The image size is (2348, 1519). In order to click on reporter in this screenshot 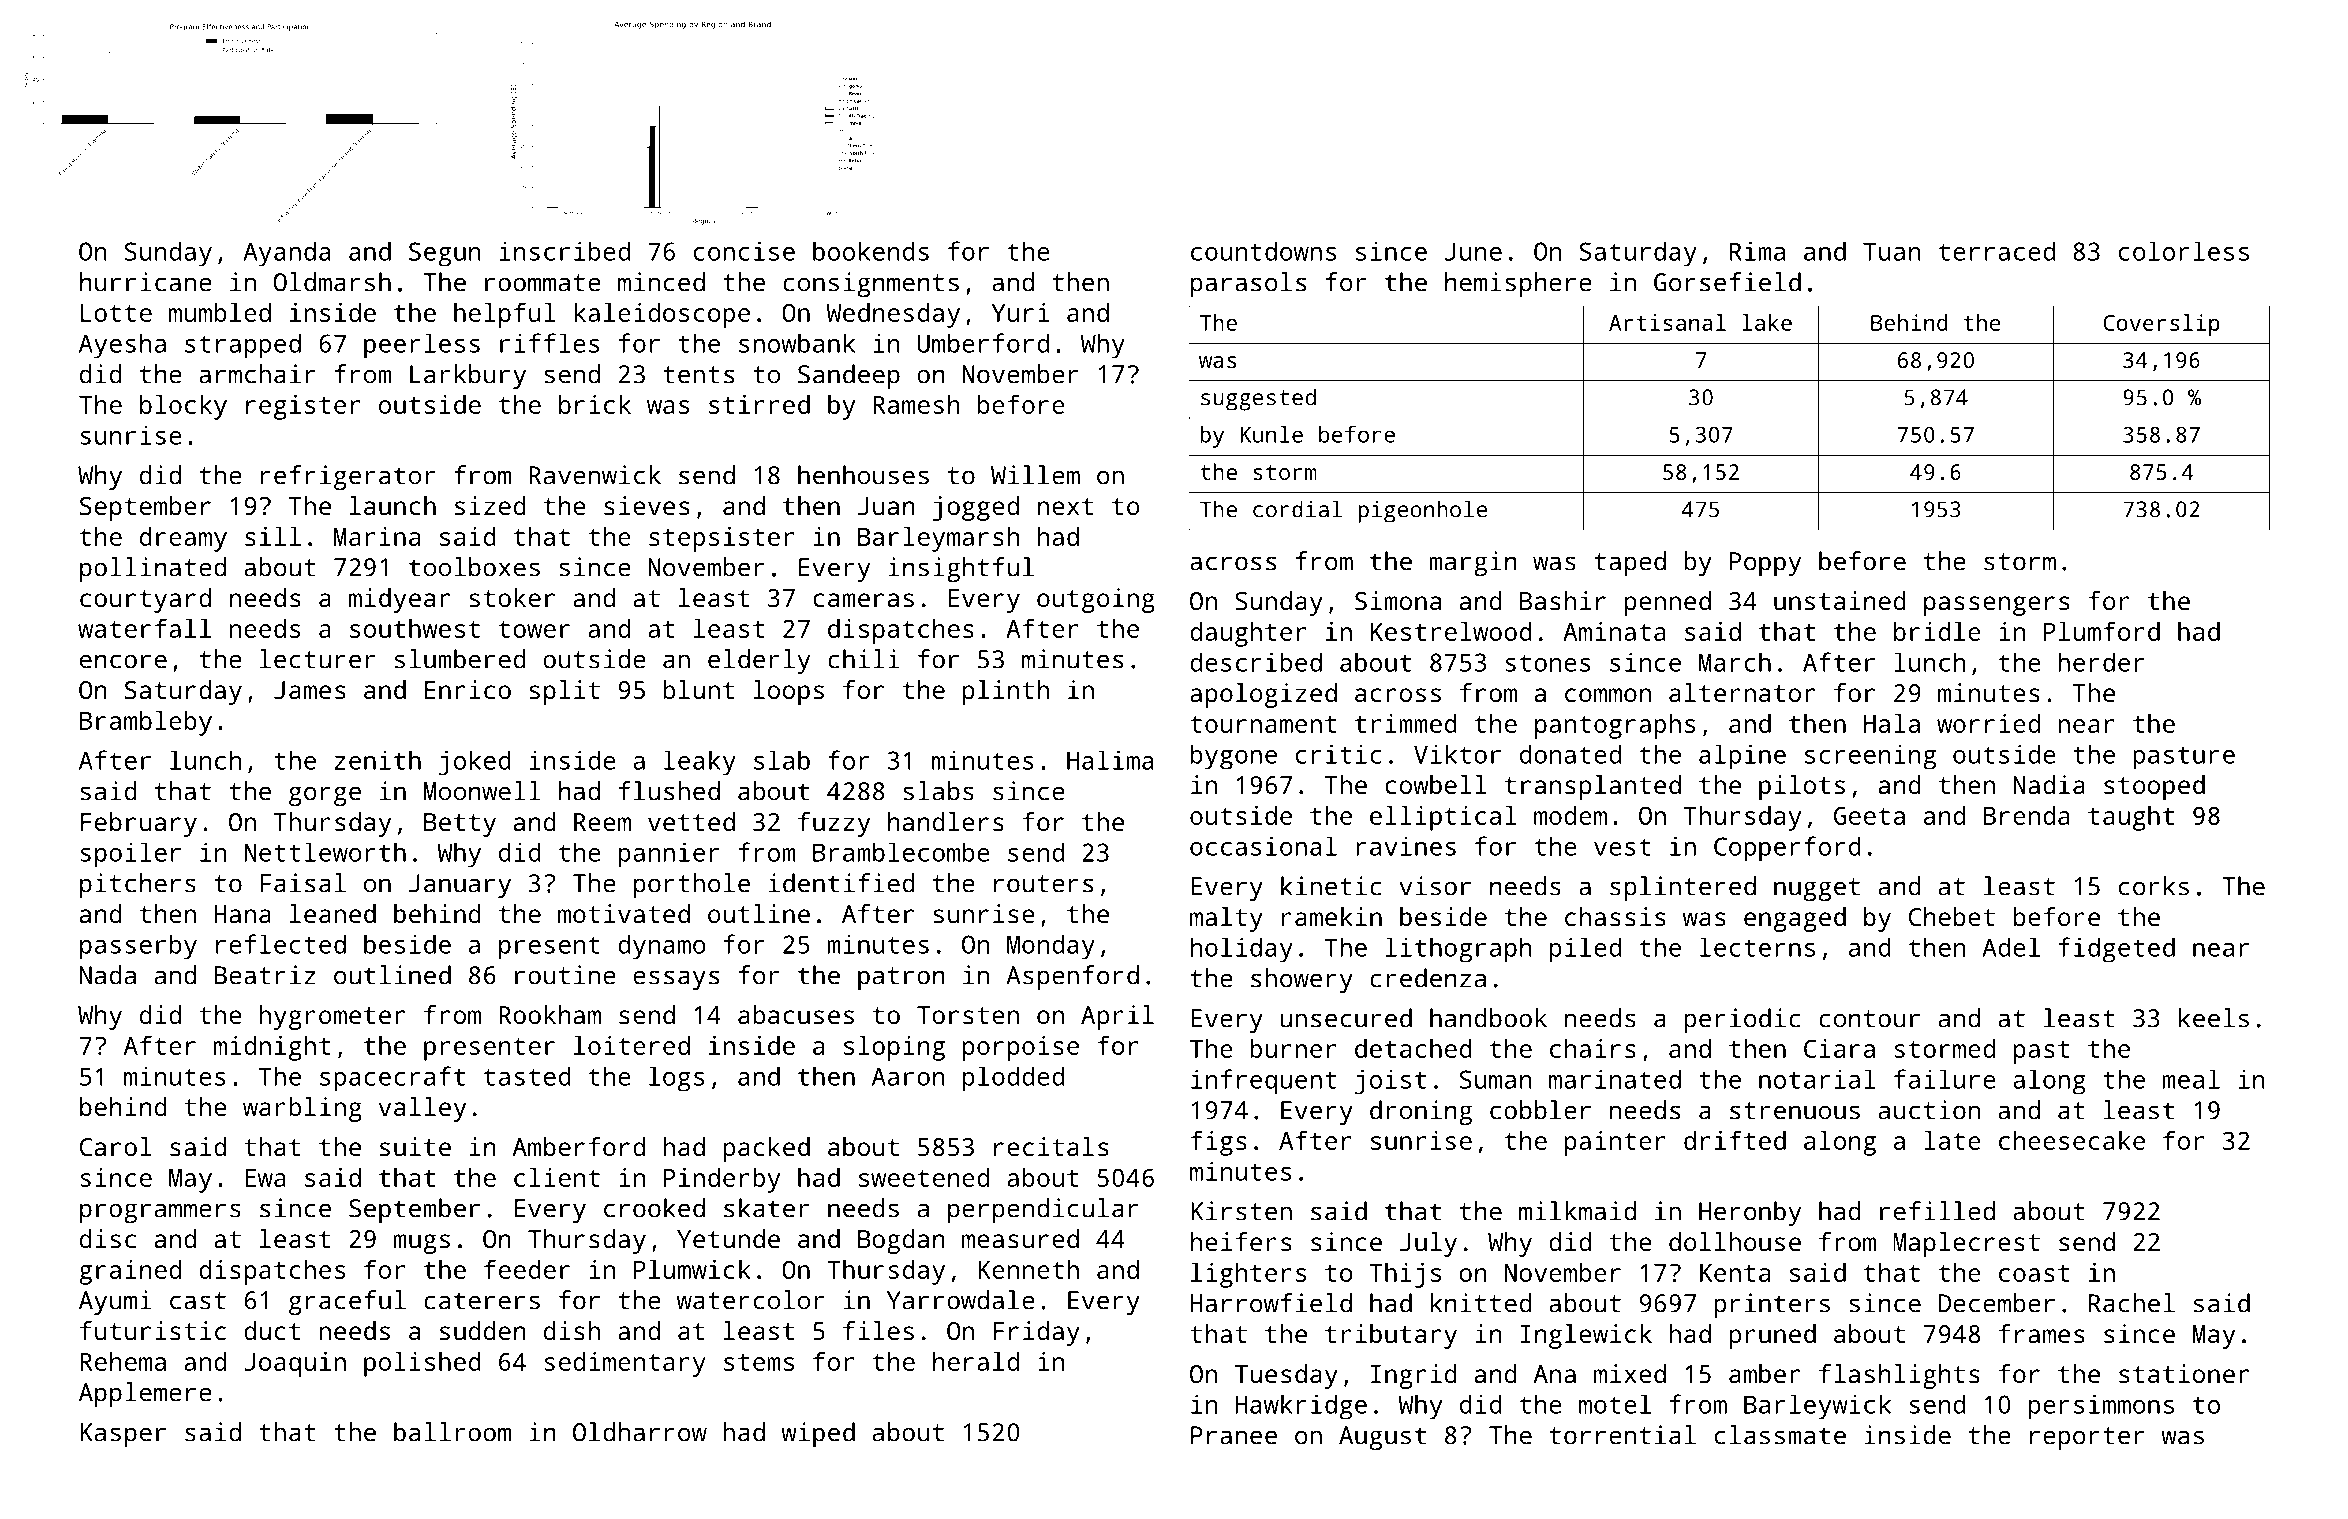, I will do `click(2087, 1438)`.
